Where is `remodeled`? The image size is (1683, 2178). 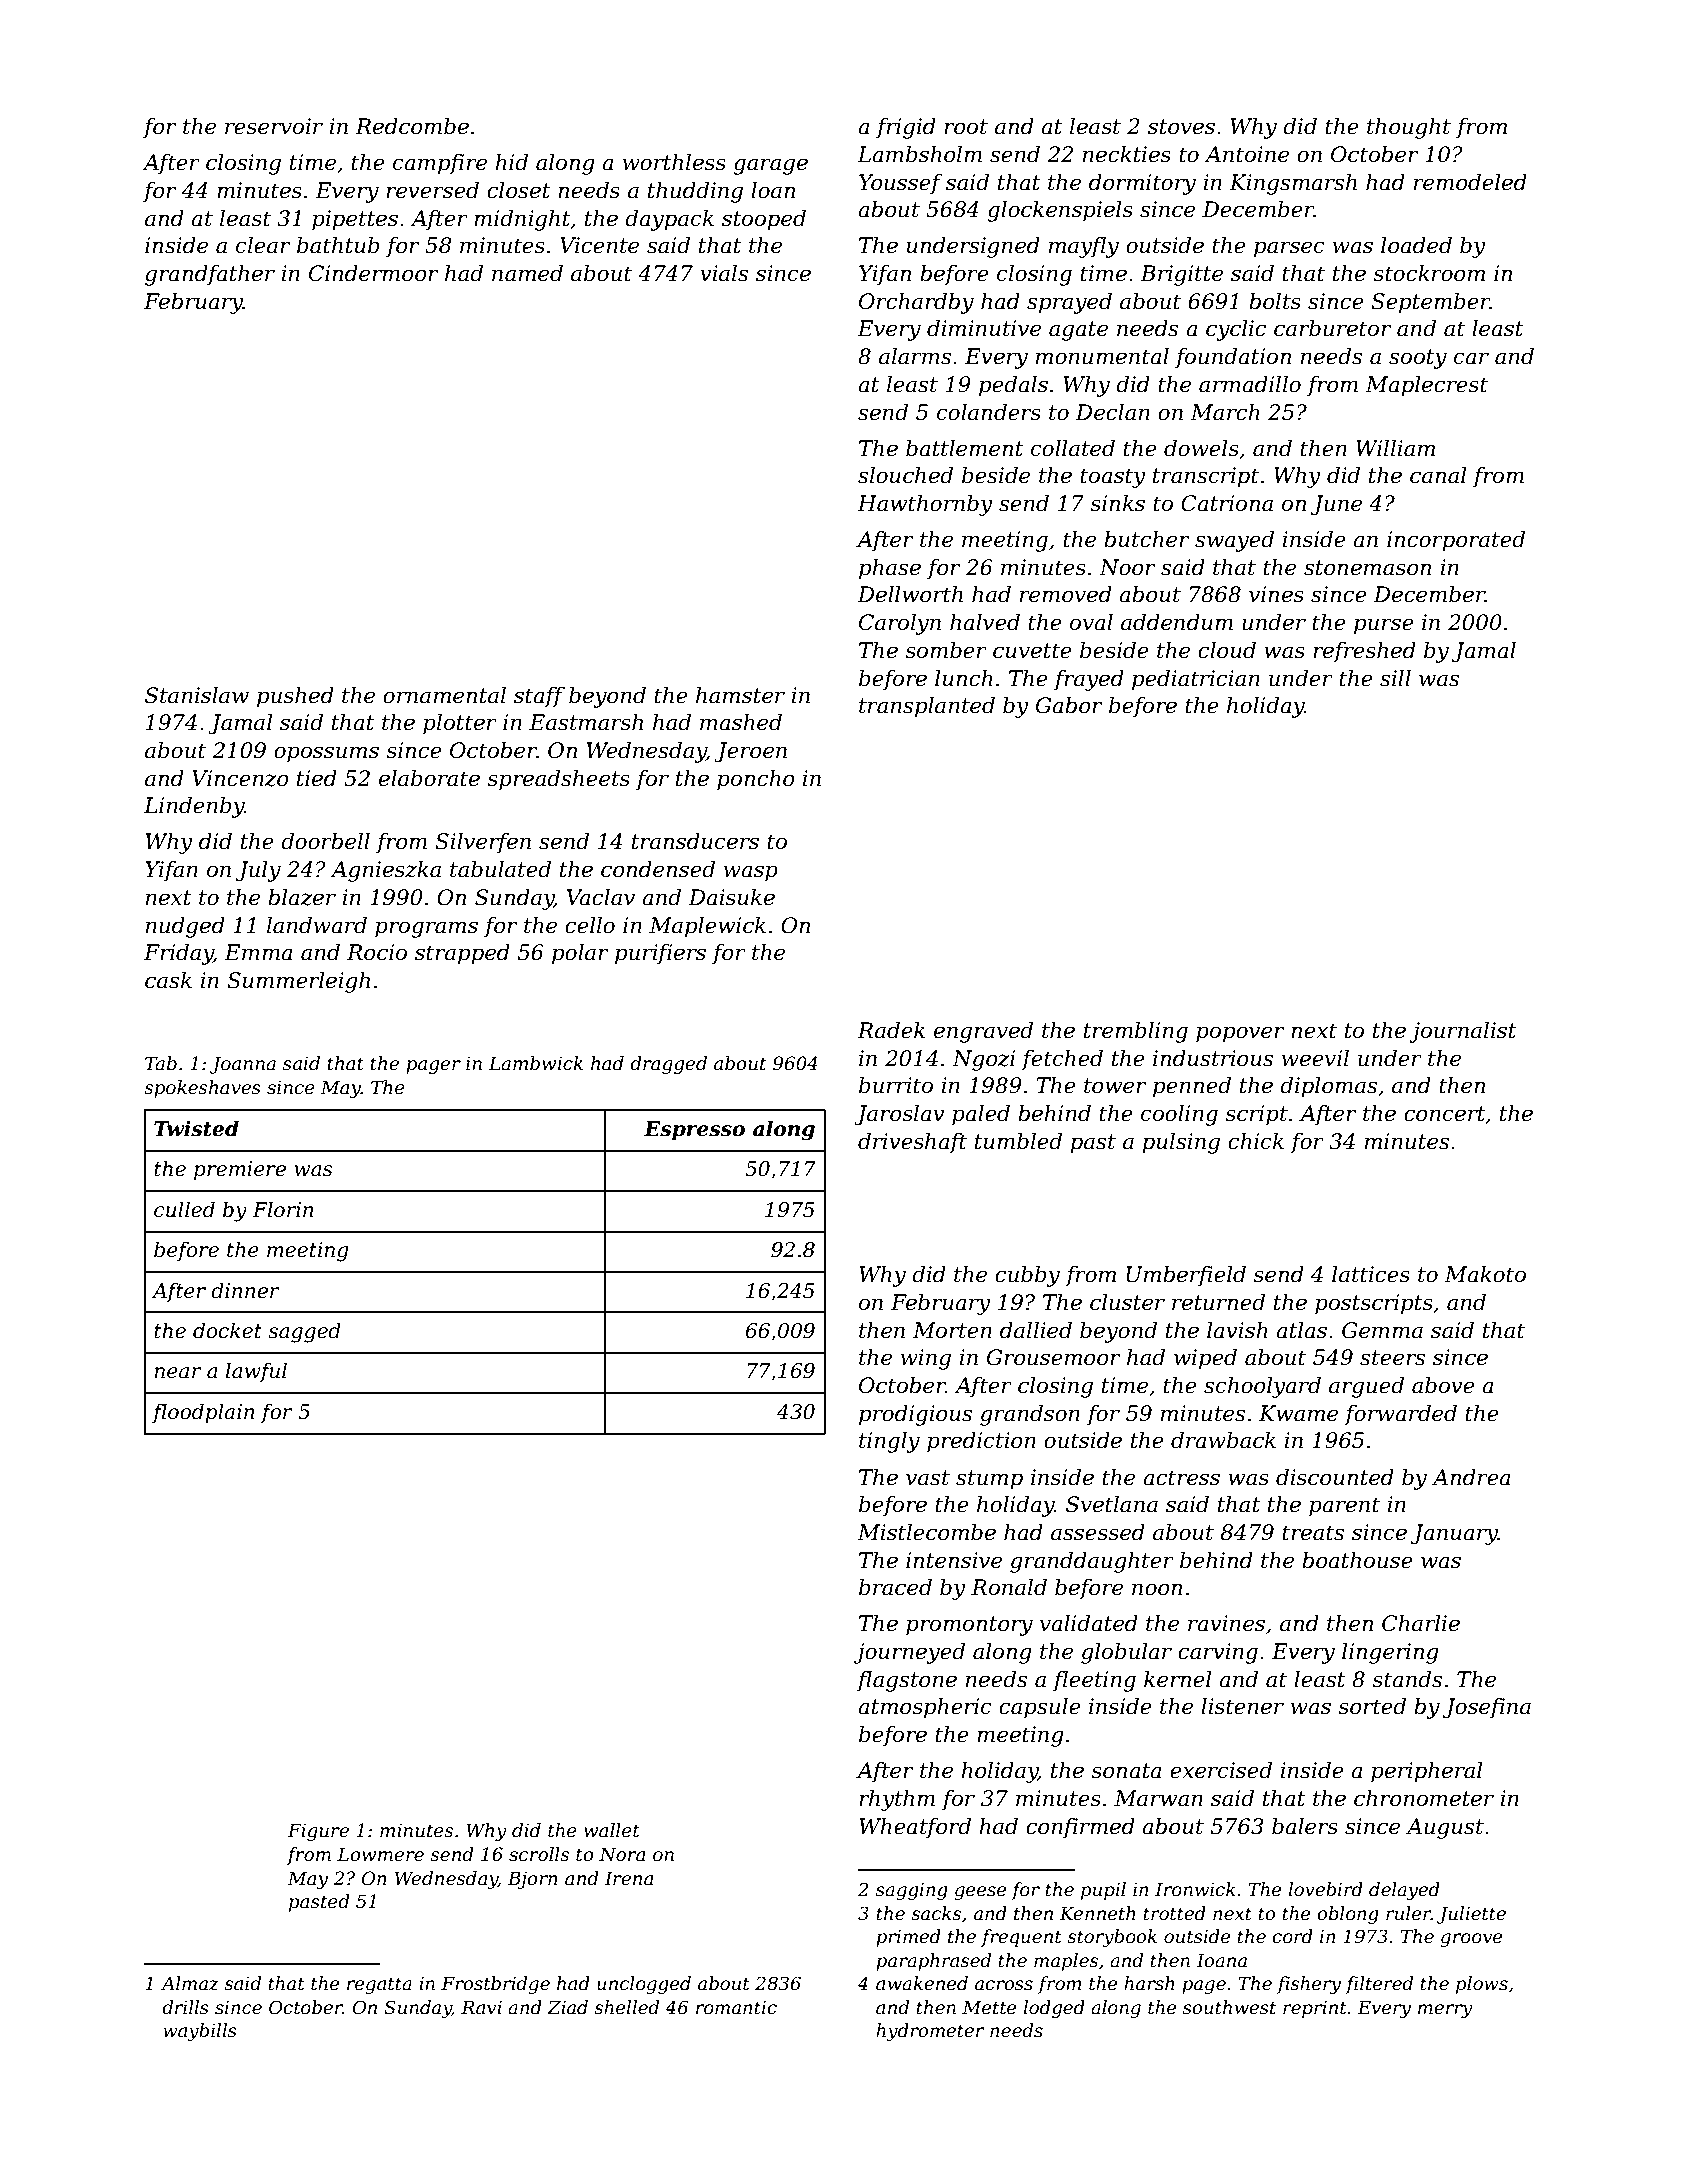
remodeled is located at coordinates (1470, 182).
